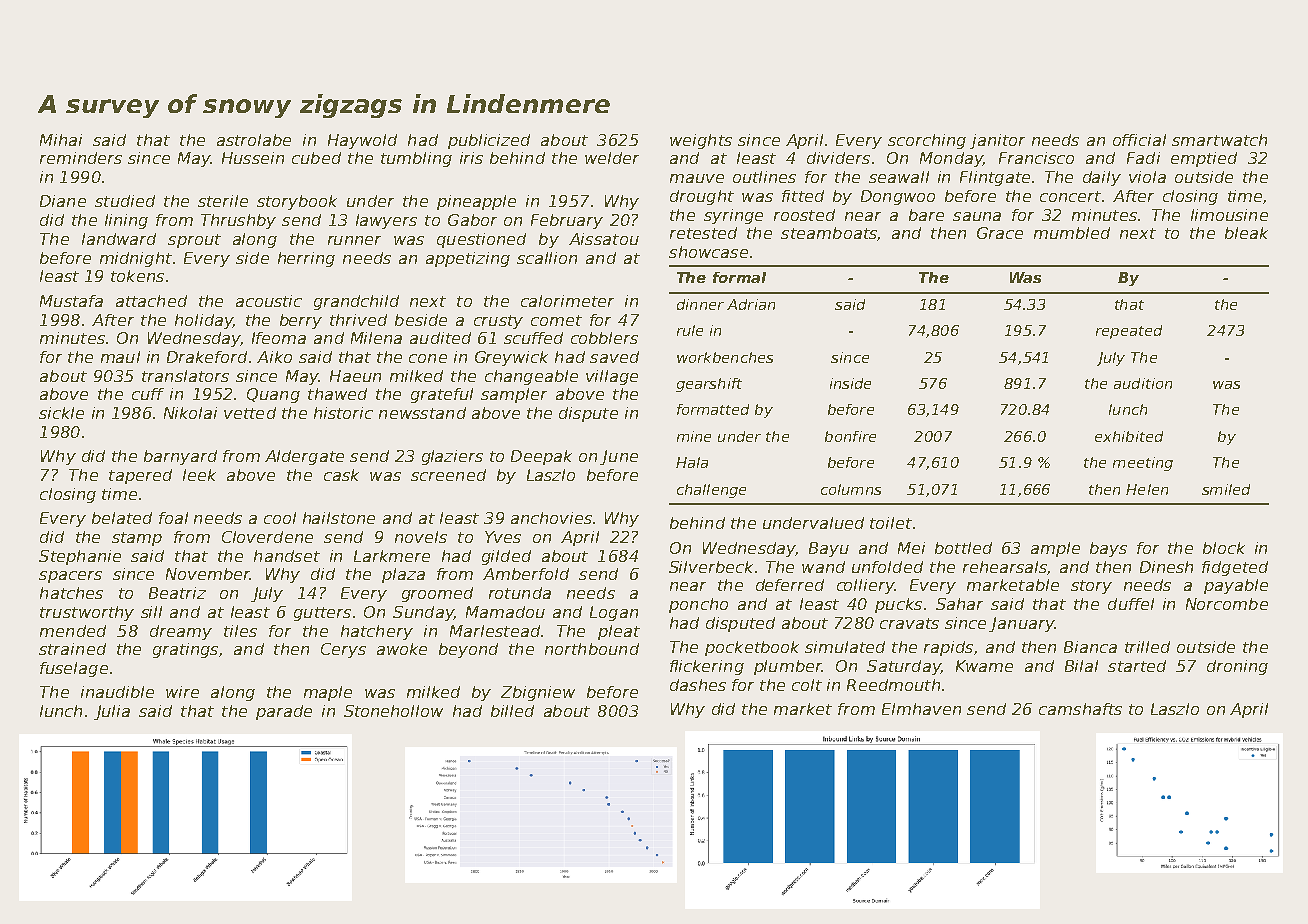 The width and height of the screenshot is (1308, 924). I want to click on smartwatch, so click(1219, 140).
